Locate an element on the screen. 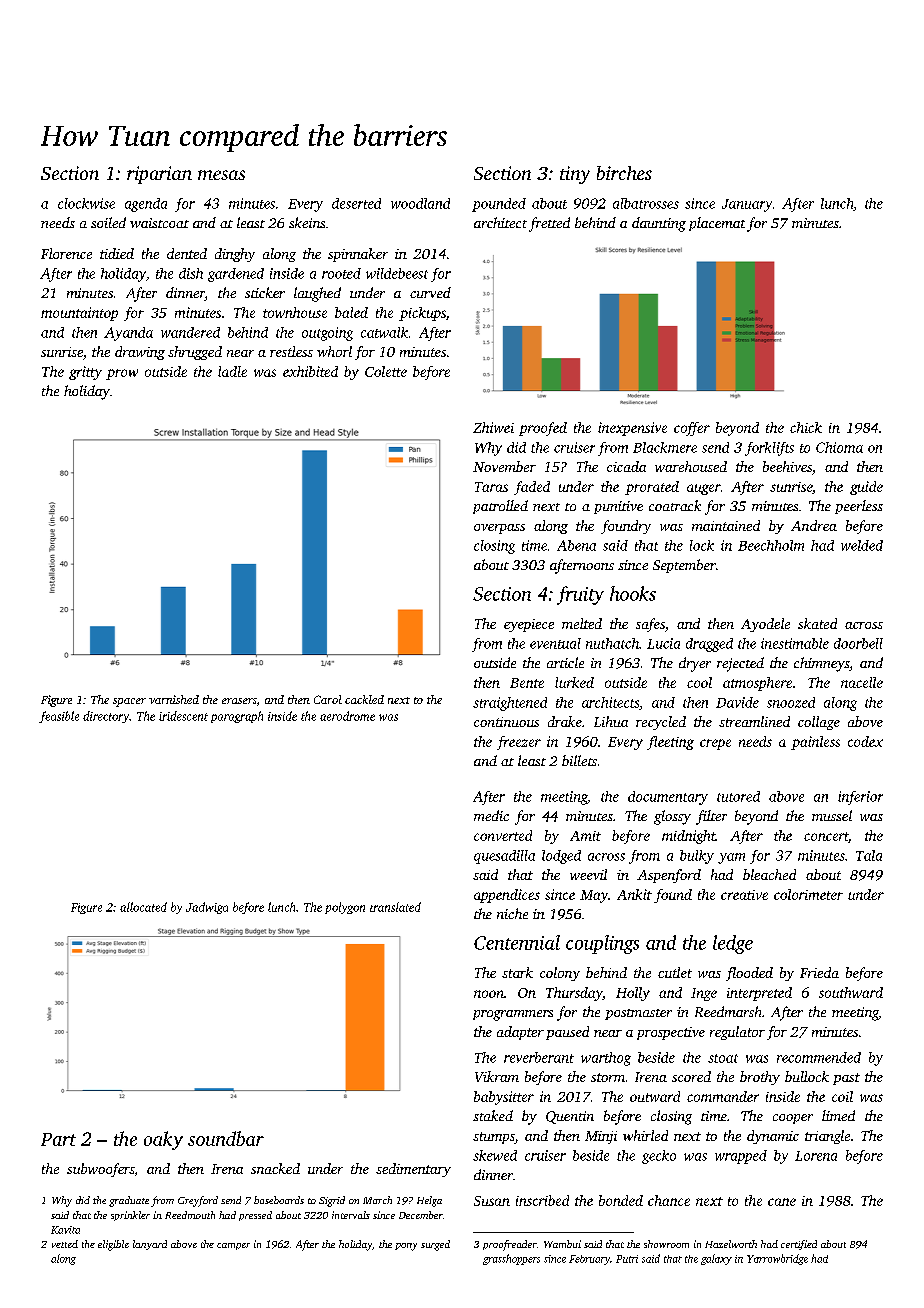 This screenshot has height=1308, width=924. Zhiwei is located at coordinates (493, 427).
